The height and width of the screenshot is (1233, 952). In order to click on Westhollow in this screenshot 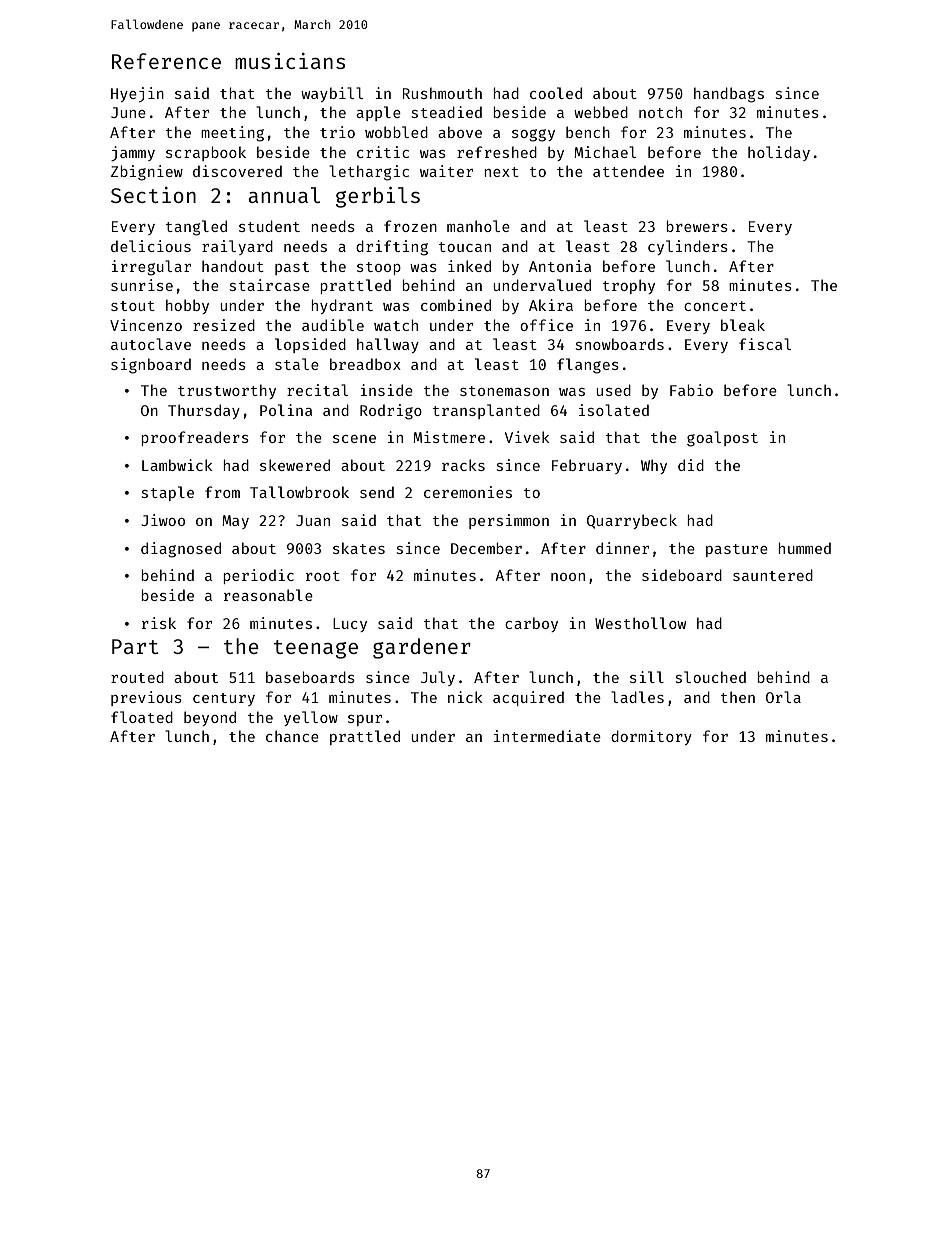, I will do `click(640, 623)`.
